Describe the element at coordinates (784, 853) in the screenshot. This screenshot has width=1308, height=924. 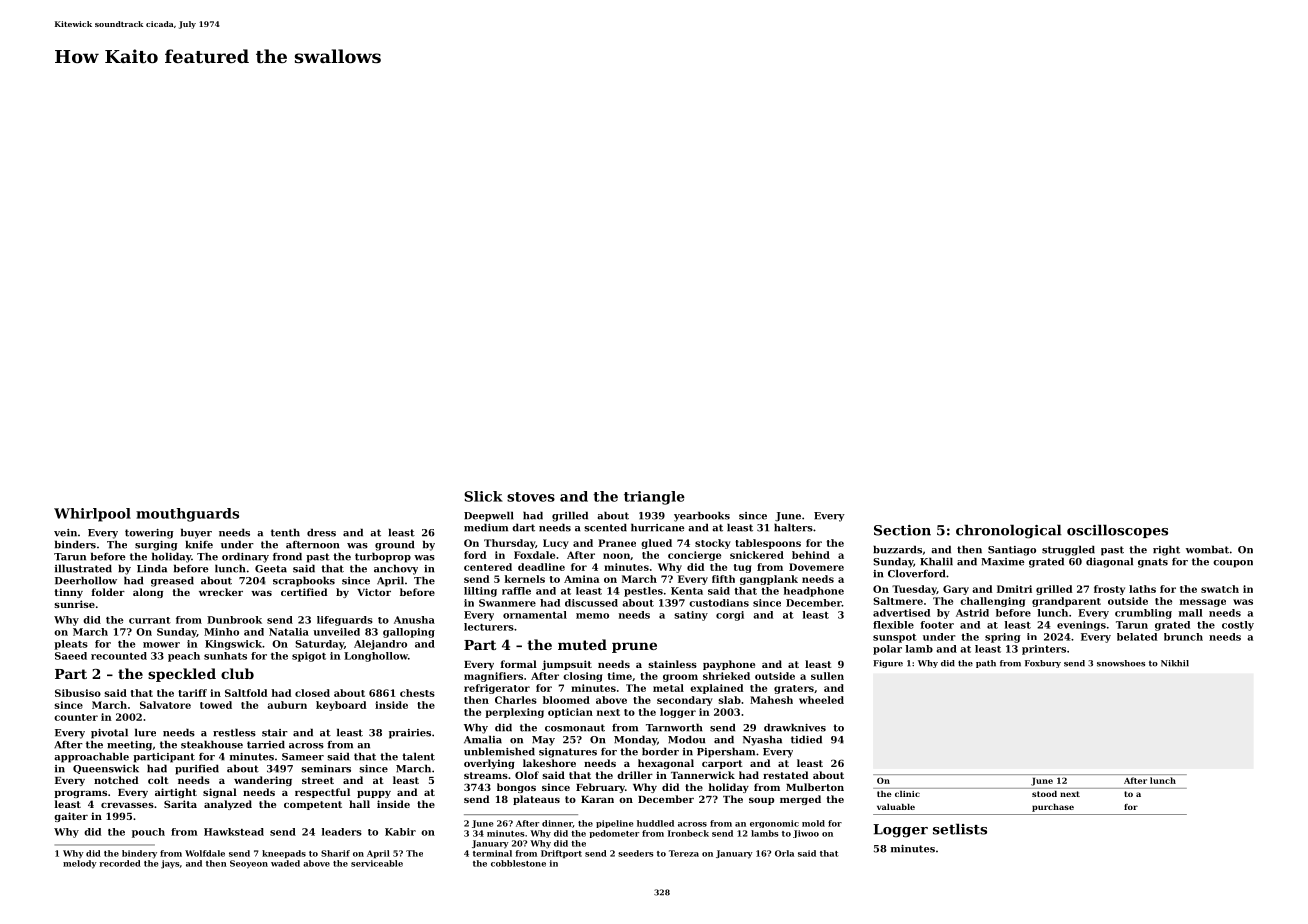
I see `Orla` at that location.
